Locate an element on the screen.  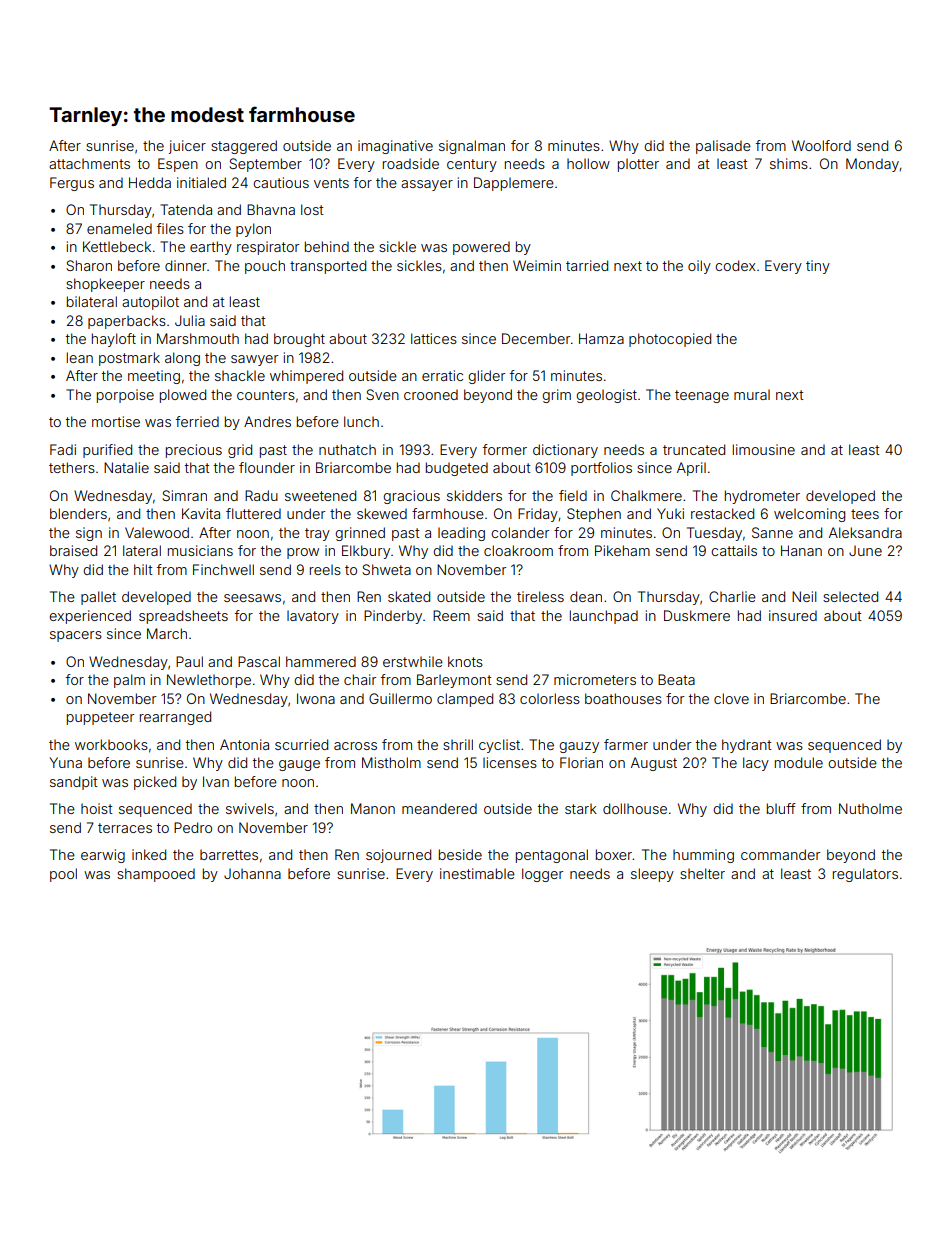
Bhavna is located at coordinates (271, 209).
